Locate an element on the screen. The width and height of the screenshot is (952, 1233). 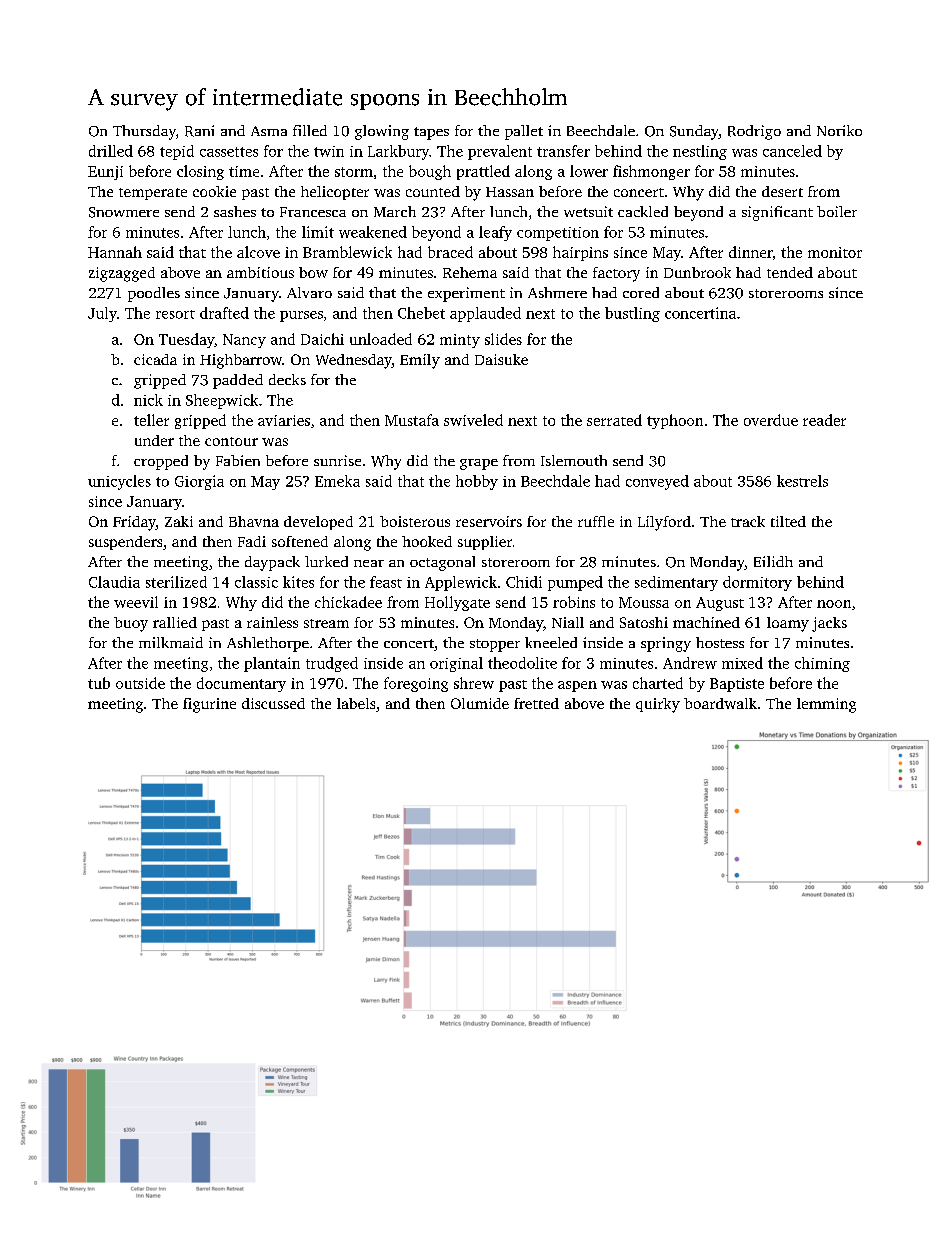
Rodrigo is located at coordinates (754, 132).
